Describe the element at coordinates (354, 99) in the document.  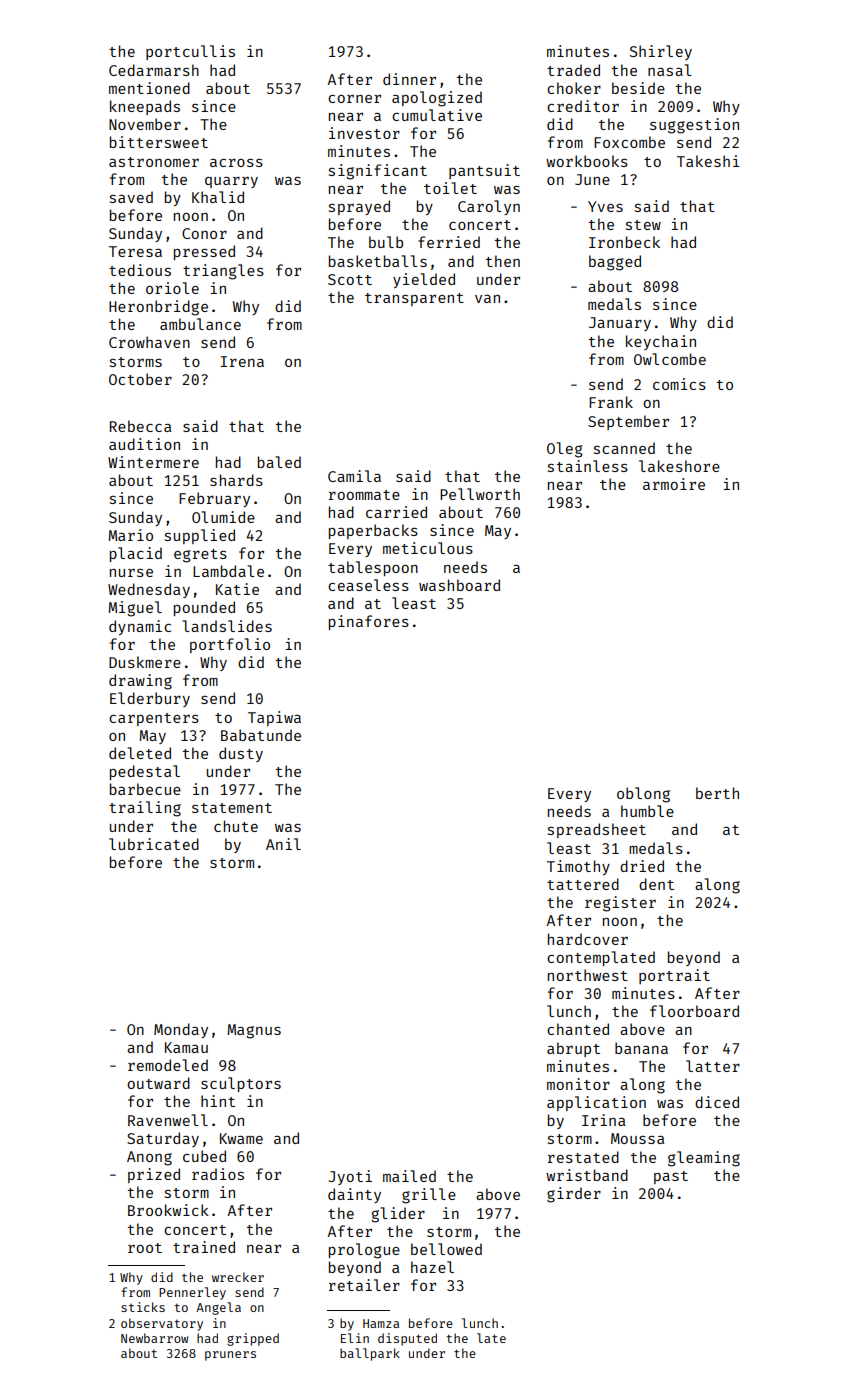
I see `corner` at that location.
